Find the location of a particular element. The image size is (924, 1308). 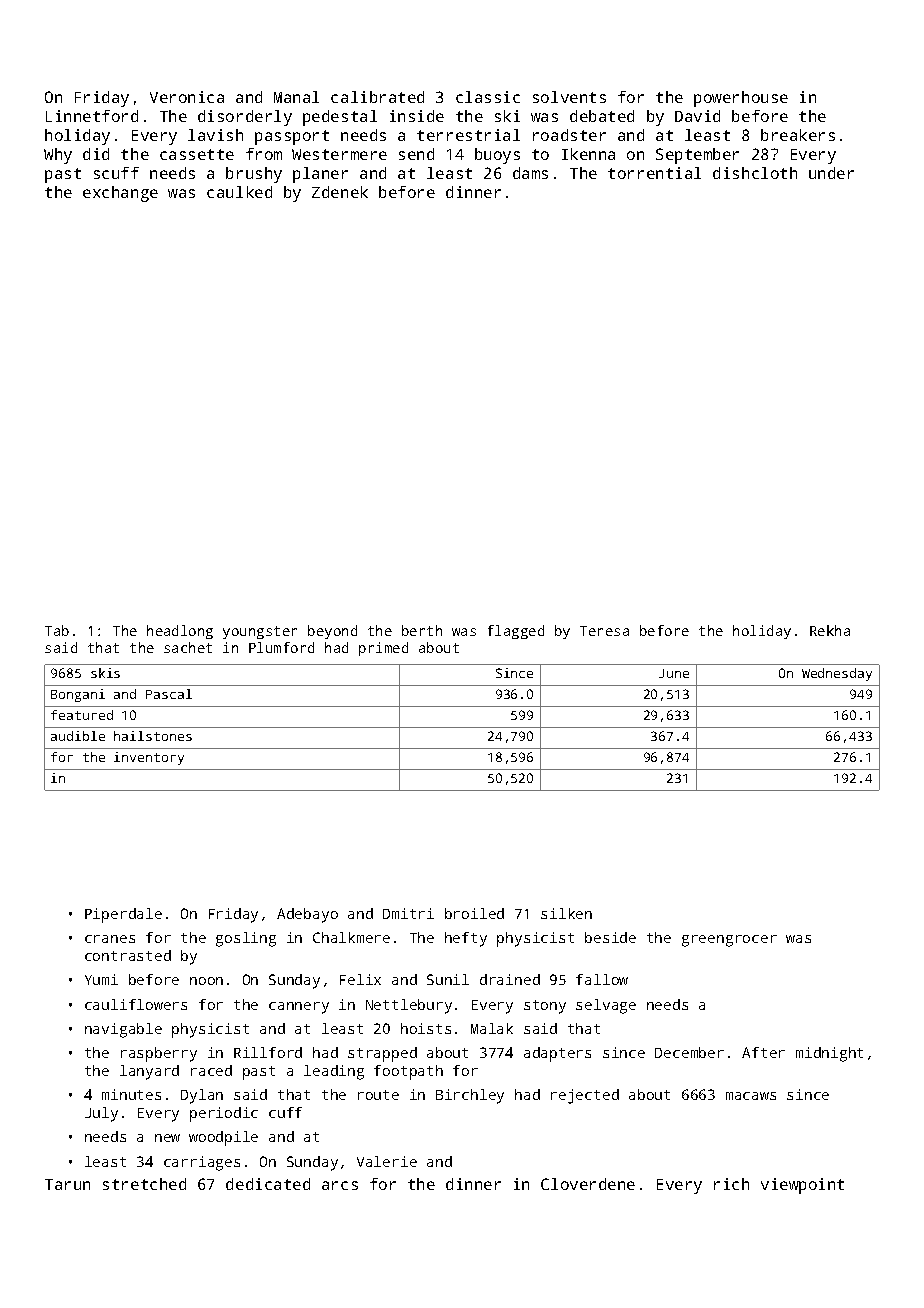

Tab is located at coordinates (57, 630).
